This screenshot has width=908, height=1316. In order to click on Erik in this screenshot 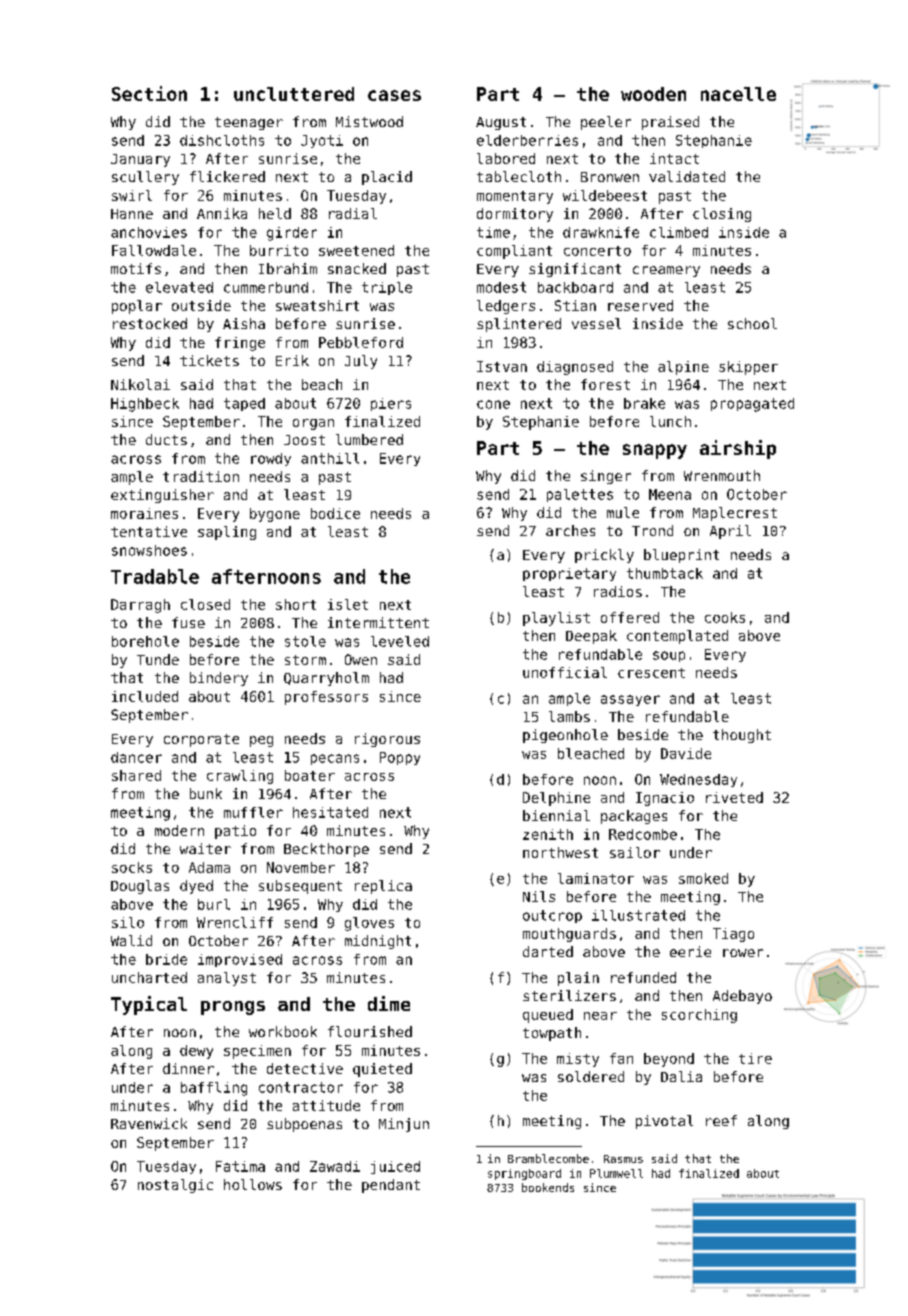, I will do `click(292, 360)`.
